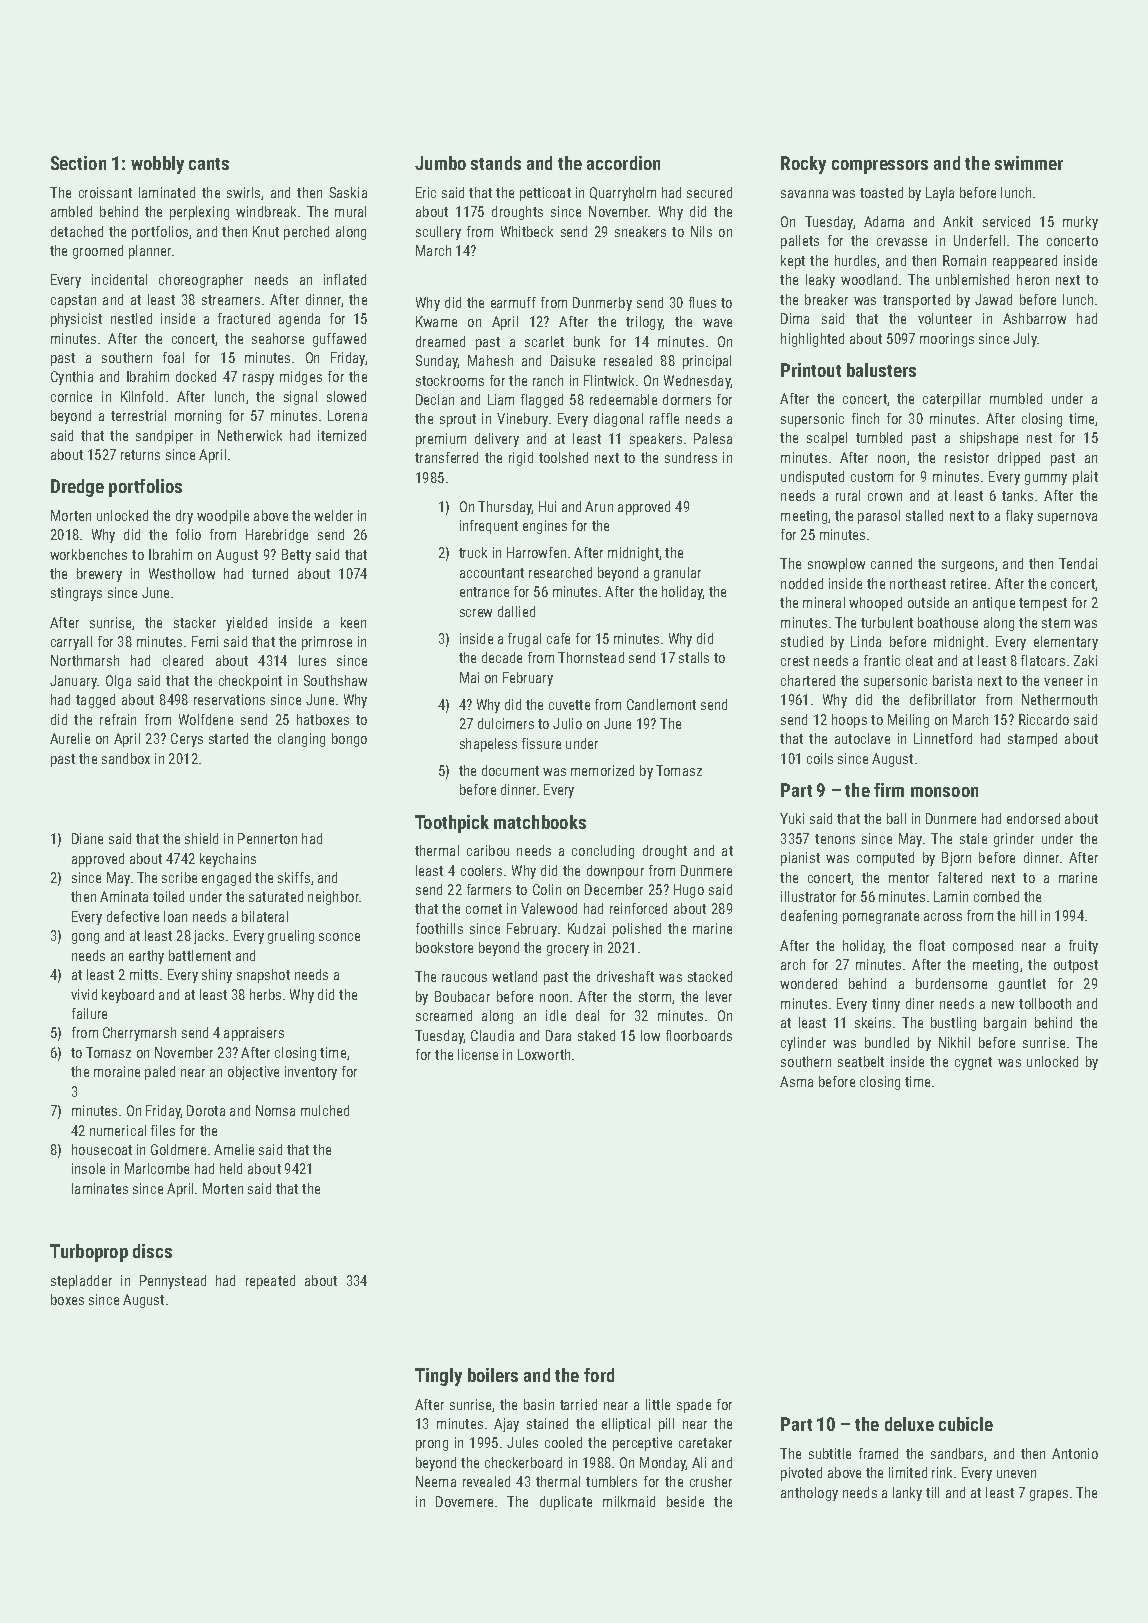 This image has height=1623, width=1148. What do you see at coordinates (1032, 740) in the image?
I see `stamped` at bounding box center [1032, 740].
